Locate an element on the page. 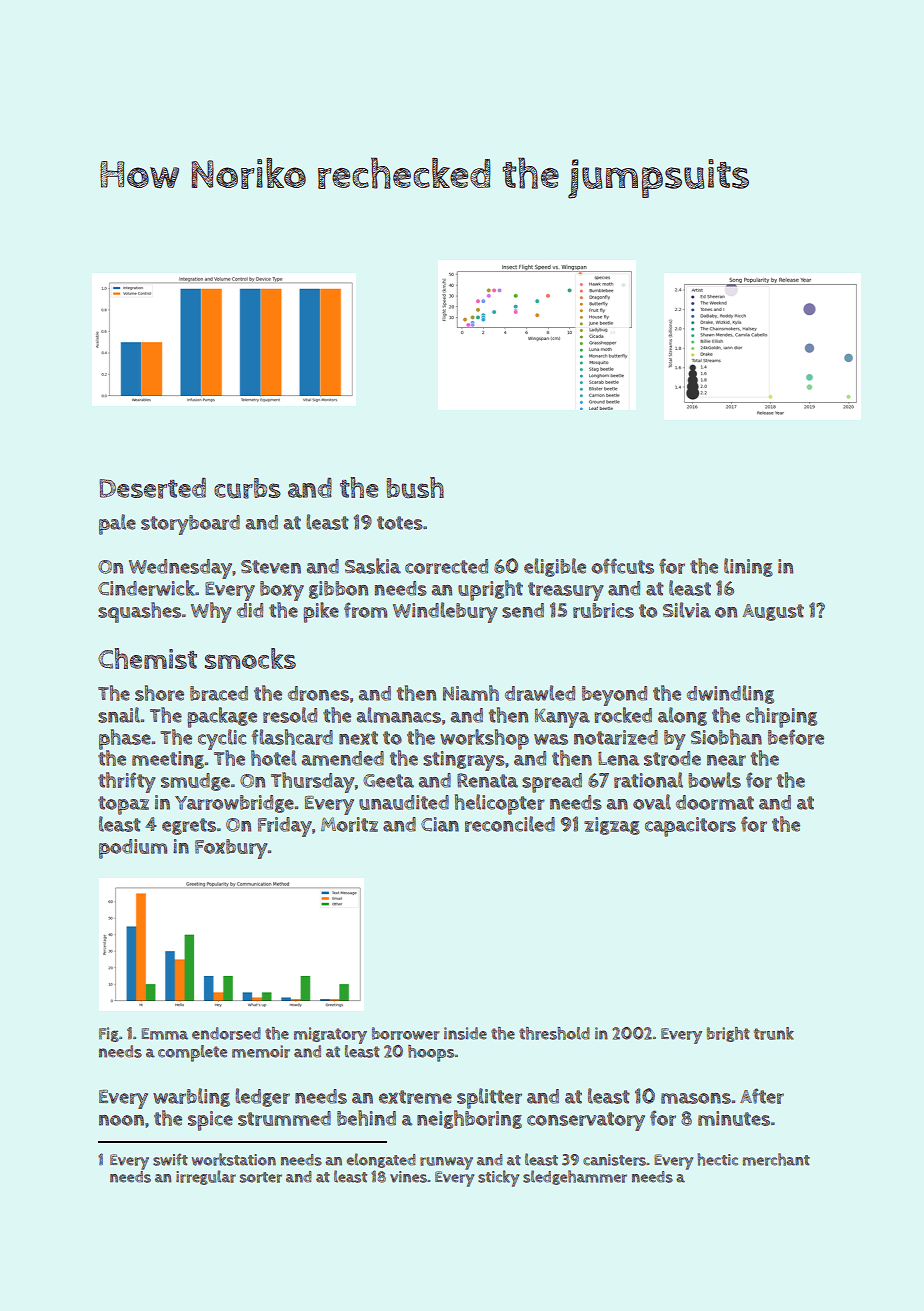 This page has width=924, height=1311. topaz is located at coordinates (123, 805).
